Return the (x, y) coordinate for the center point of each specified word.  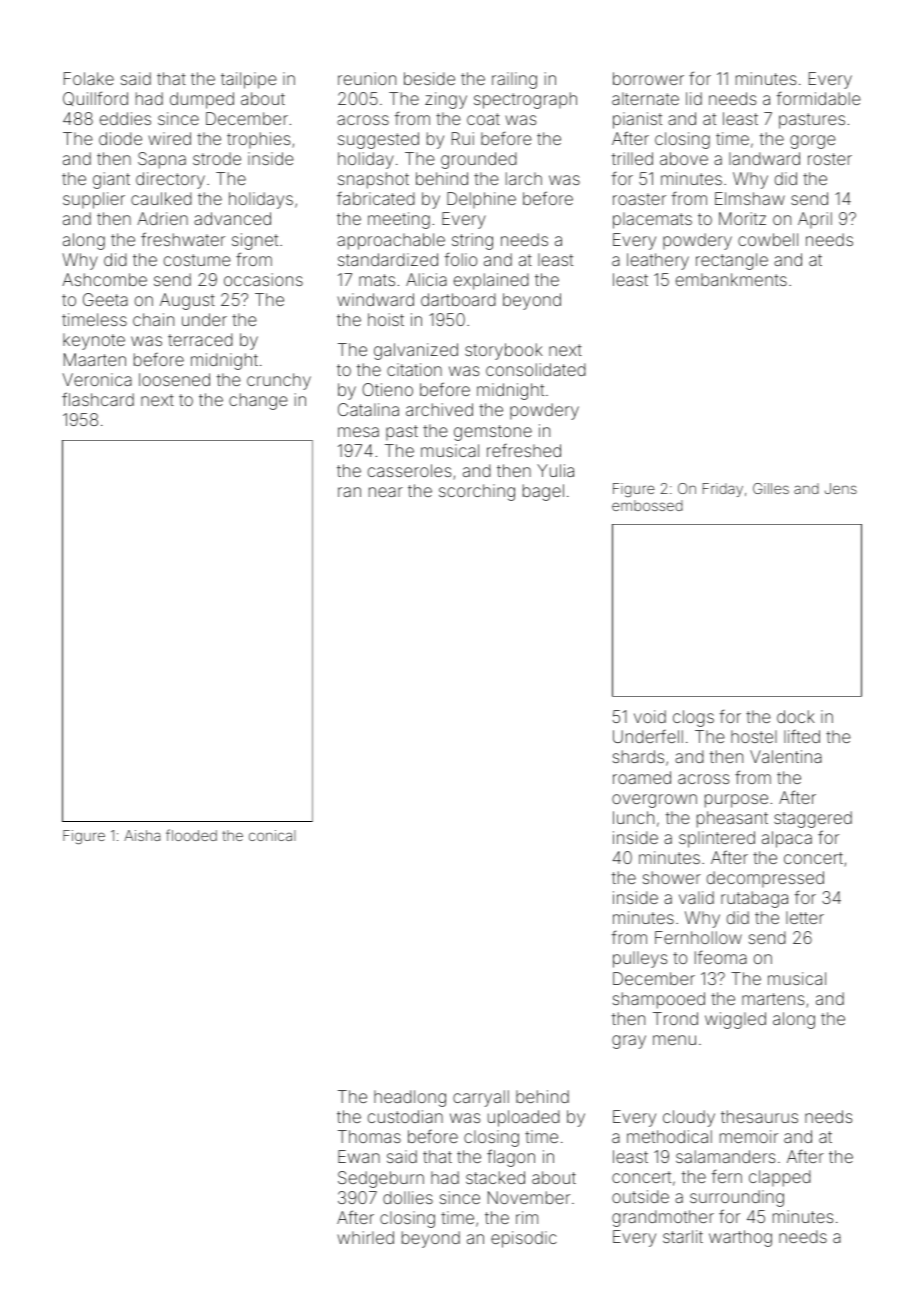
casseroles (409, 470)
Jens (841, 488)
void (650, 716)
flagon (511, 1158)
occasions (263, 279)
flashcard (98, 399)
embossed (647, 505)
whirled (365, 1237)
